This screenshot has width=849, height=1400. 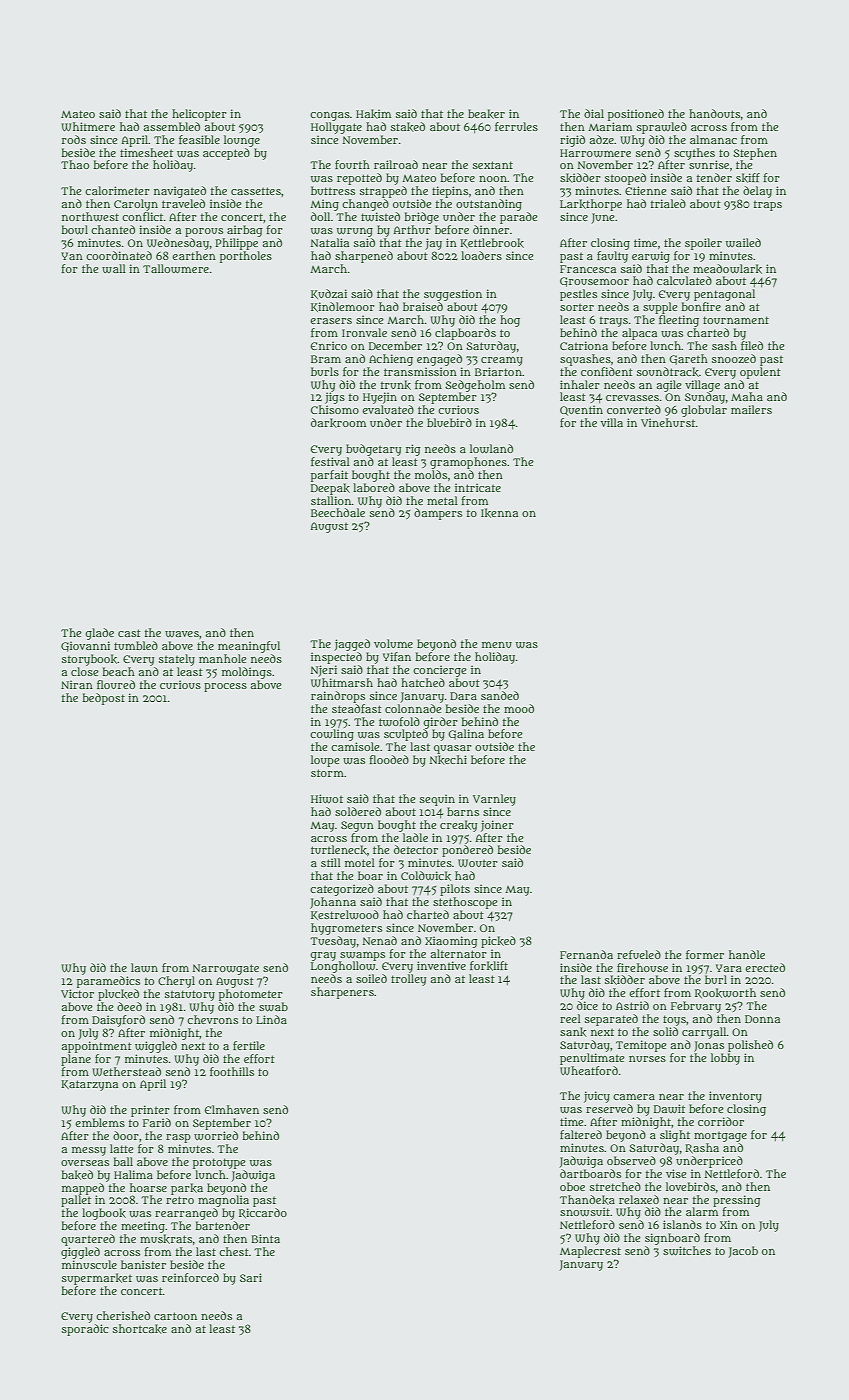 I want to click on Maplecrest, so click(x=590, y=1252).
